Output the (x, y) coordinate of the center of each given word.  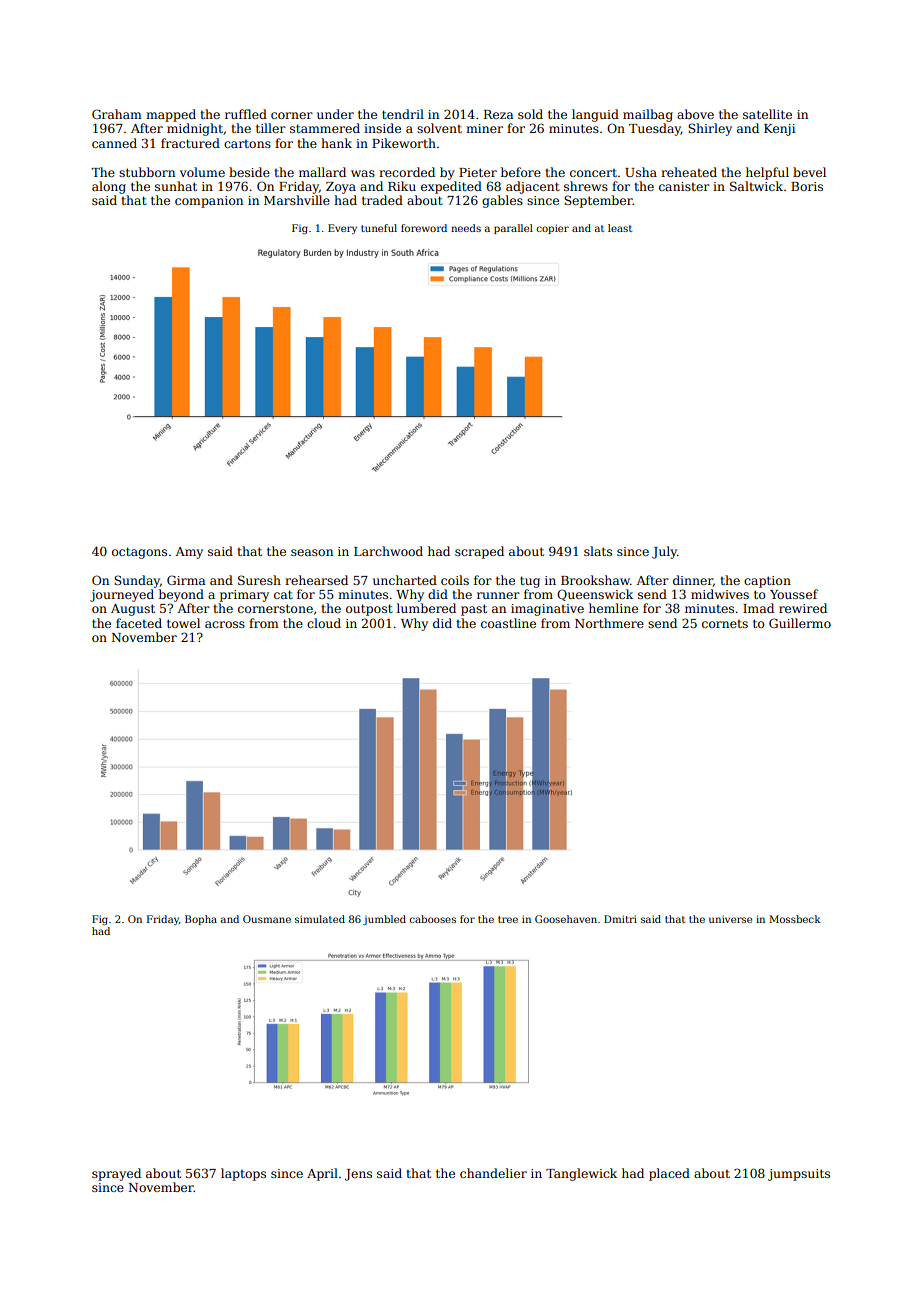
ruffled (246, 114)
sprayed (116, 1174)
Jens (358, 1175)
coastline (508, 623)
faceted (139, 623)
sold (530, 114)
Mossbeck (795, 919)
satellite (767, 114)
